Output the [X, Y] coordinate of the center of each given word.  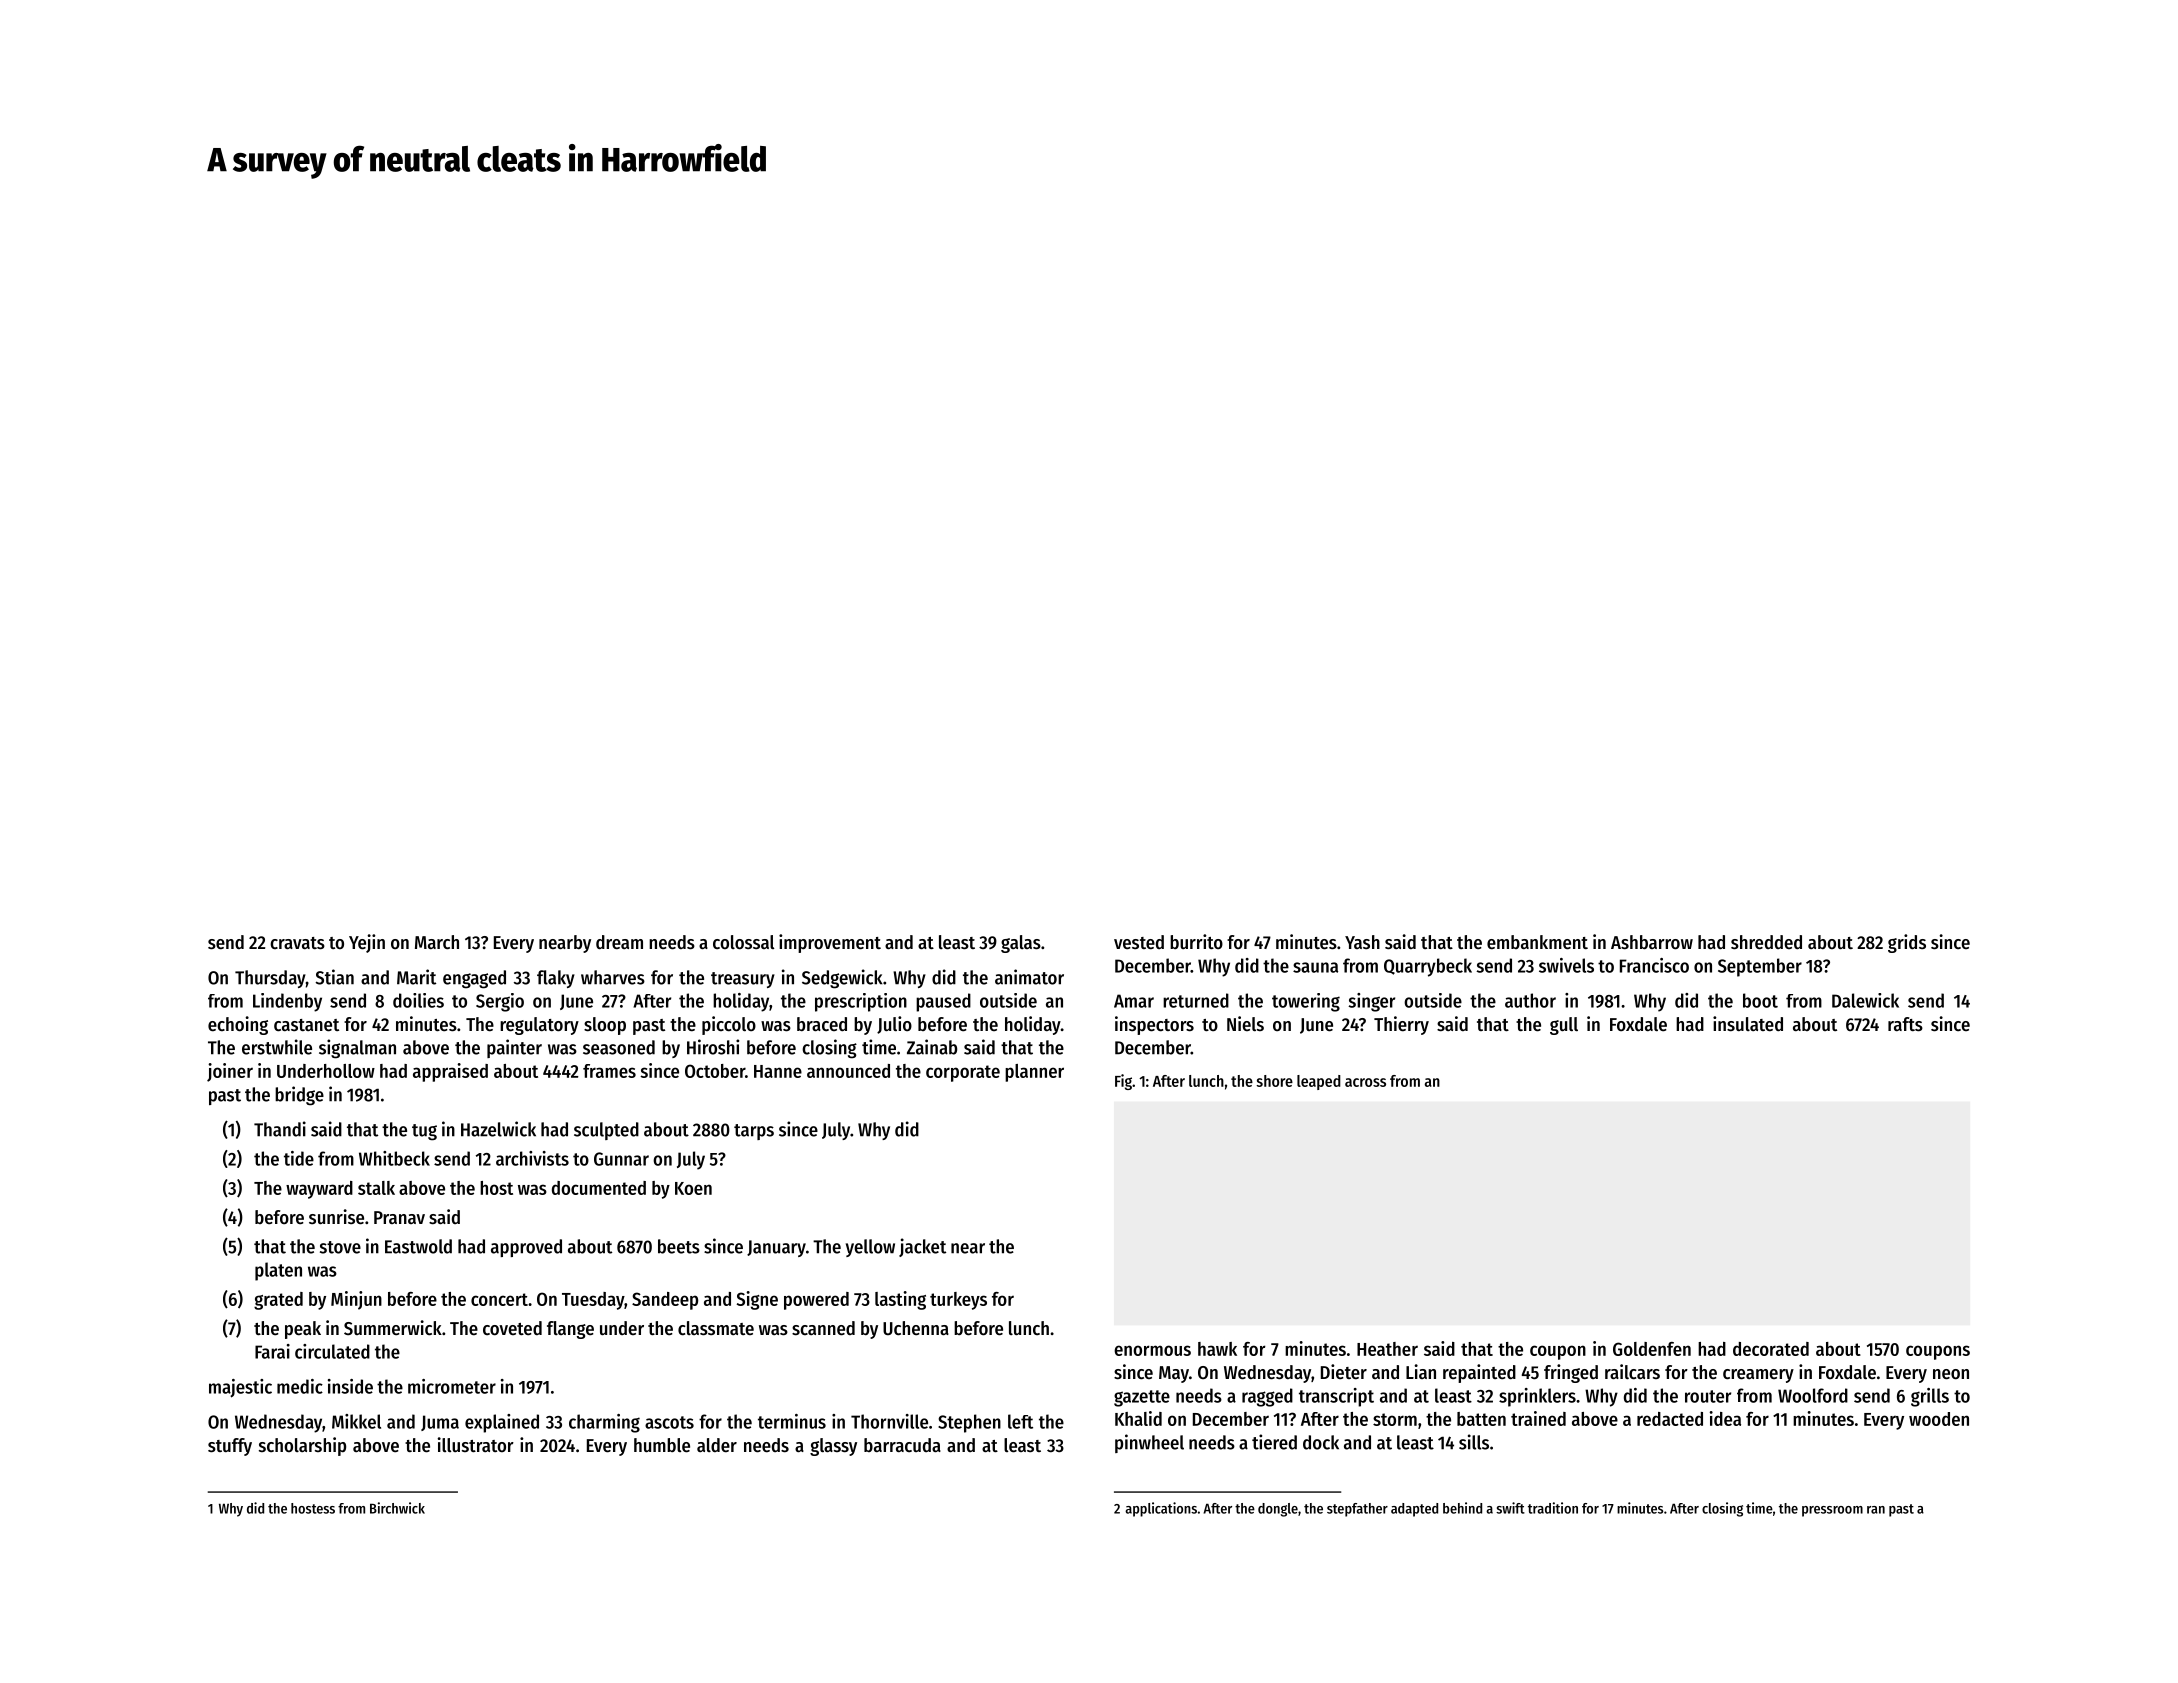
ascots [669, 1422]
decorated [1771, 1349]
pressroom [1832, 1511]
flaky [556, 979]
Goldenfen [1652, 1349]
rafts [1905, 1024]
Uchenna [916, 1328]
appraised [450, 1072]
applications [1161, 1509]
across [1365, 1082]
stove [340, 1247]
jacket [922, 1247]
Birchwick [397, 1508]
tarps [754, 1132]
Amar [1134, 1001]
